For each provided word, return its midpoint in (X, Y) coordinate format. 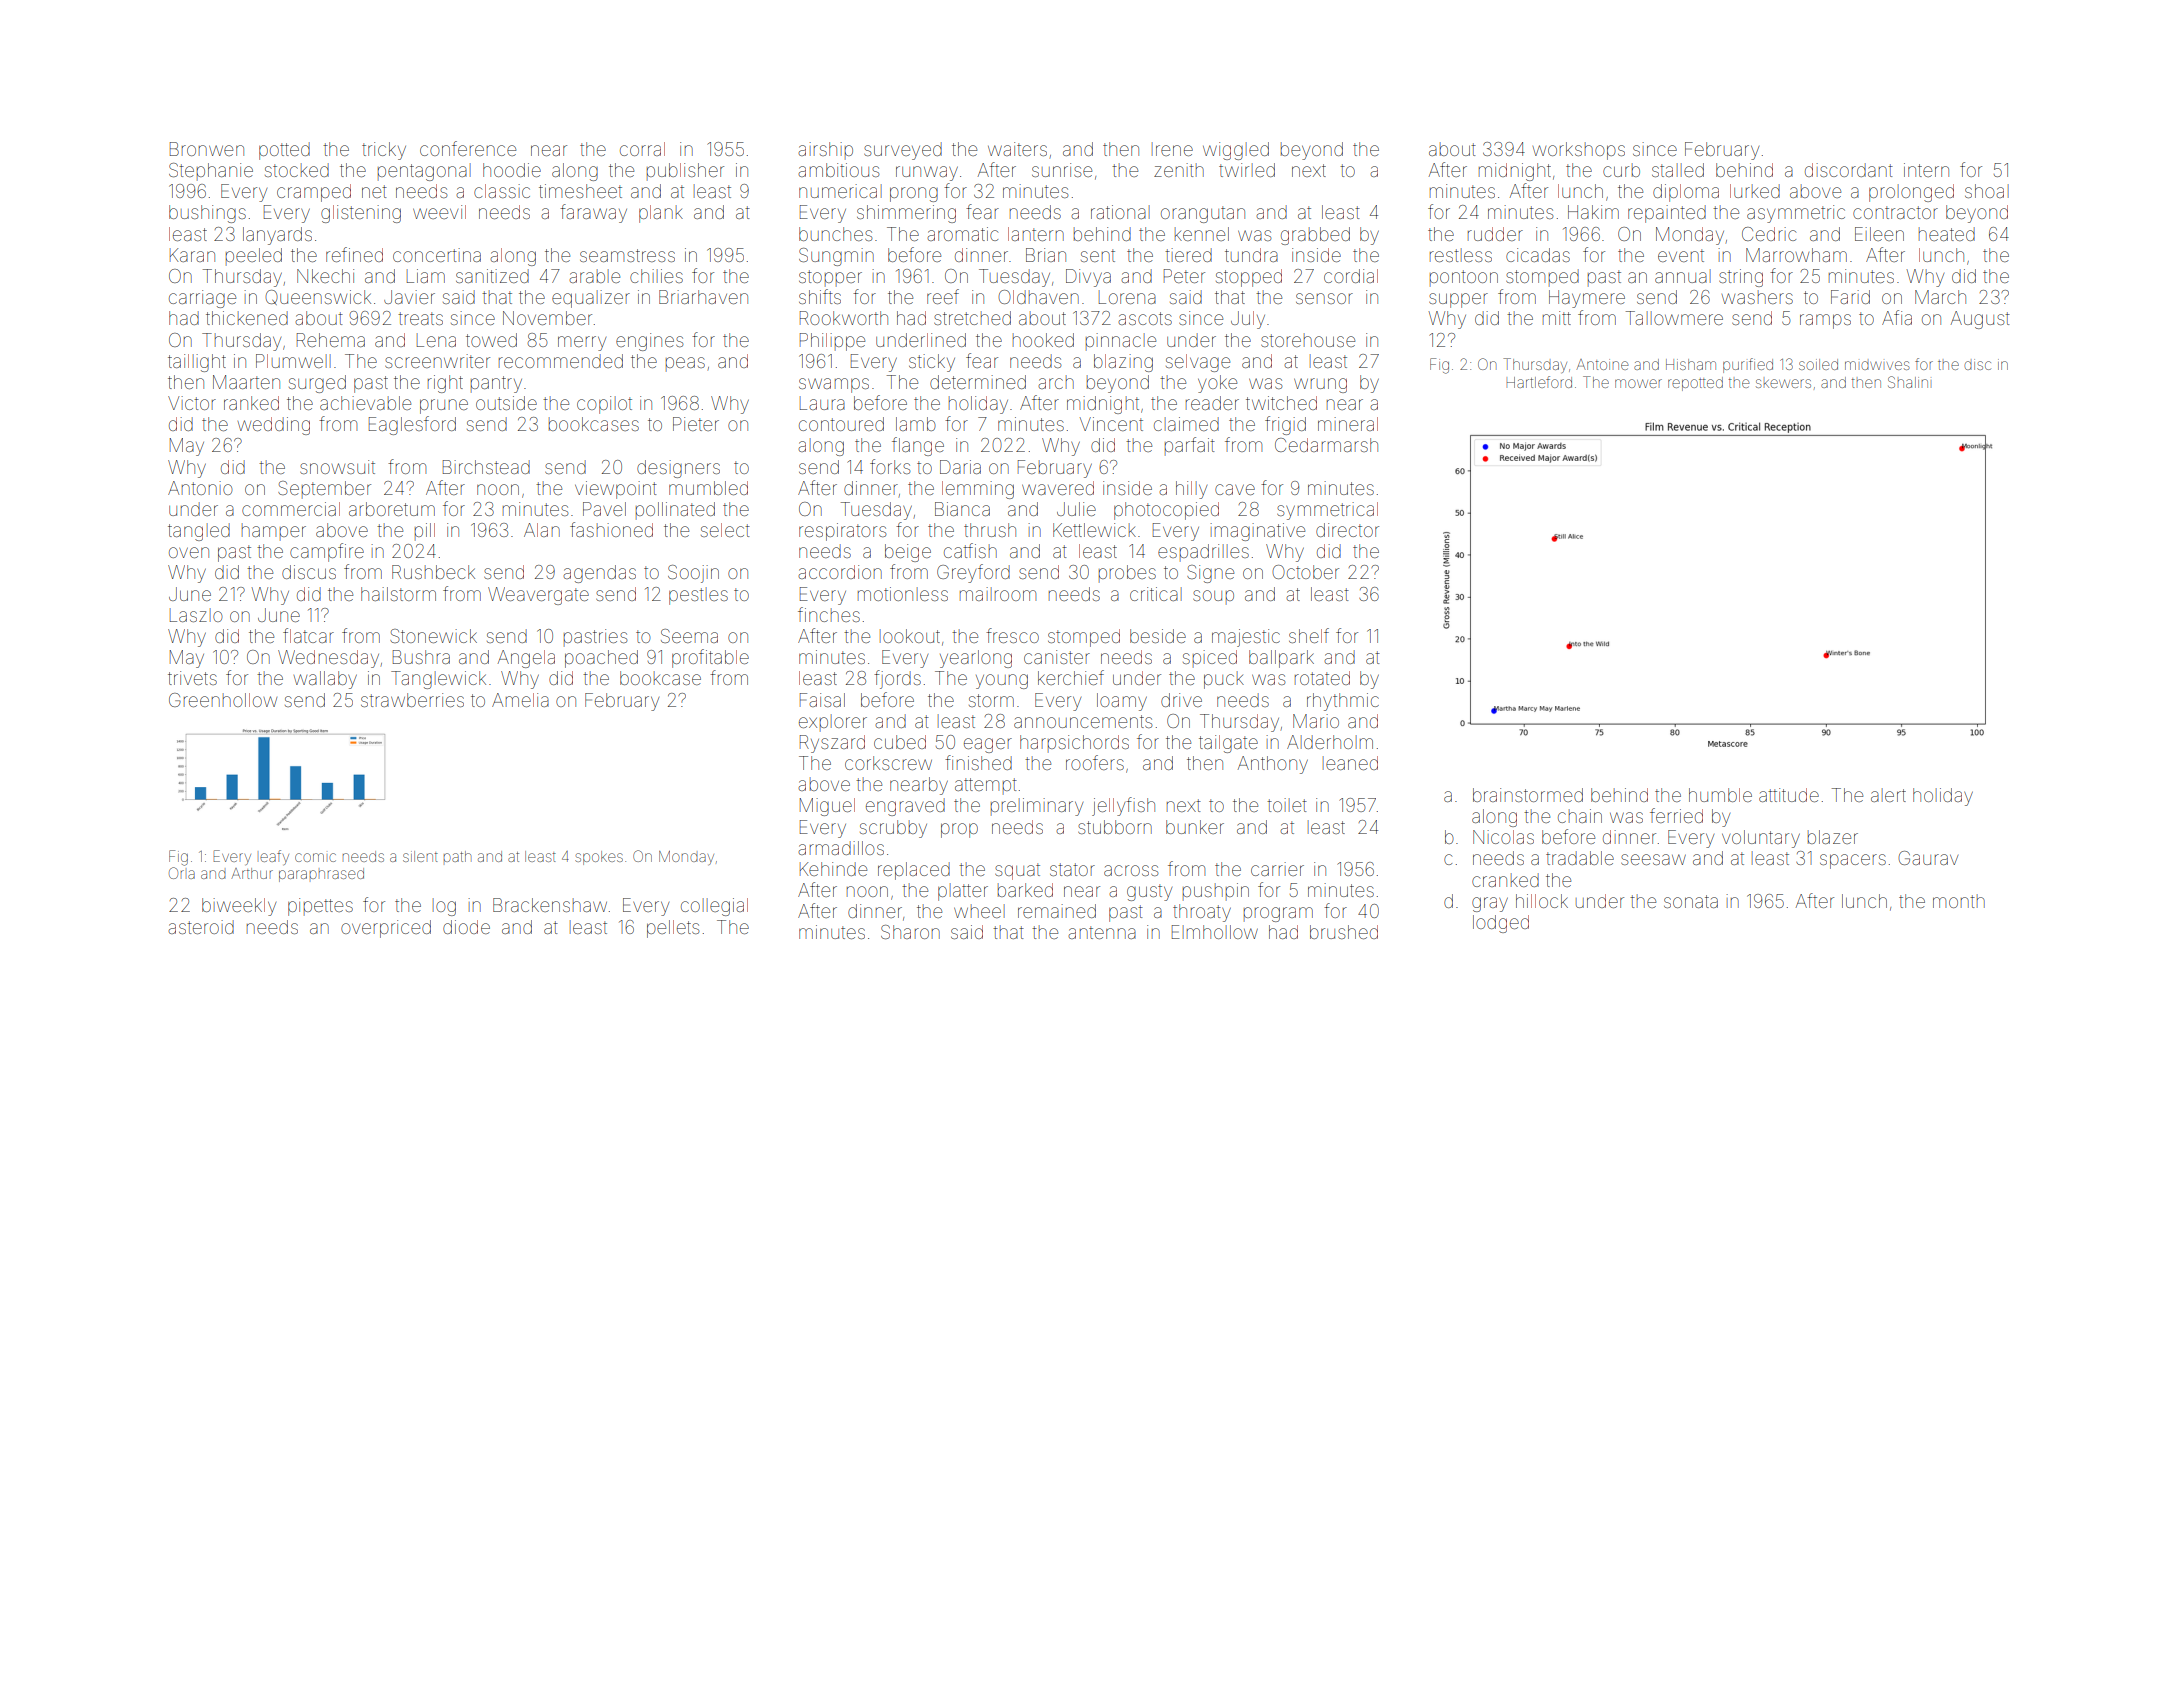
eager (988, 745)
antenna (1102, 932)
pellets (673, 929)
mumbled (708, 488)
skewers (1783, 383)
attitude (1789, 795)
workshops (1579, 151)
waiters (1017, 149)
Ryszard (832, 744)
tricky (384, 151)
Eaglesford (412, 425)
